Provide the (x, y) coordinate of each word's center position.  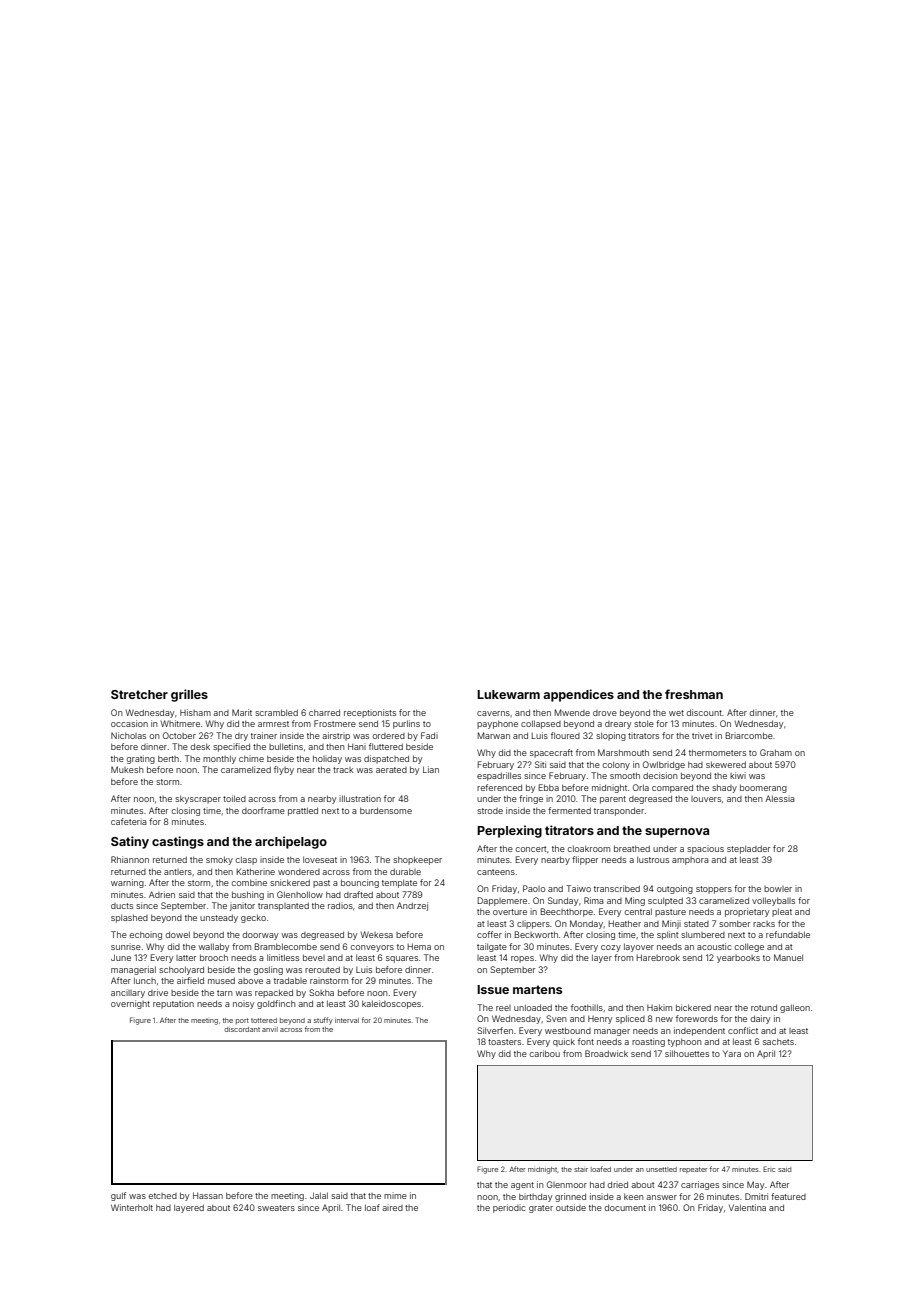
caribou (545, 1053)
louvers (706, 799)
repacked (274, 993)
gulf (118, 1196)
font (586, 1041)
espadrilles (499, 776)
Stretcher (139, 694)
